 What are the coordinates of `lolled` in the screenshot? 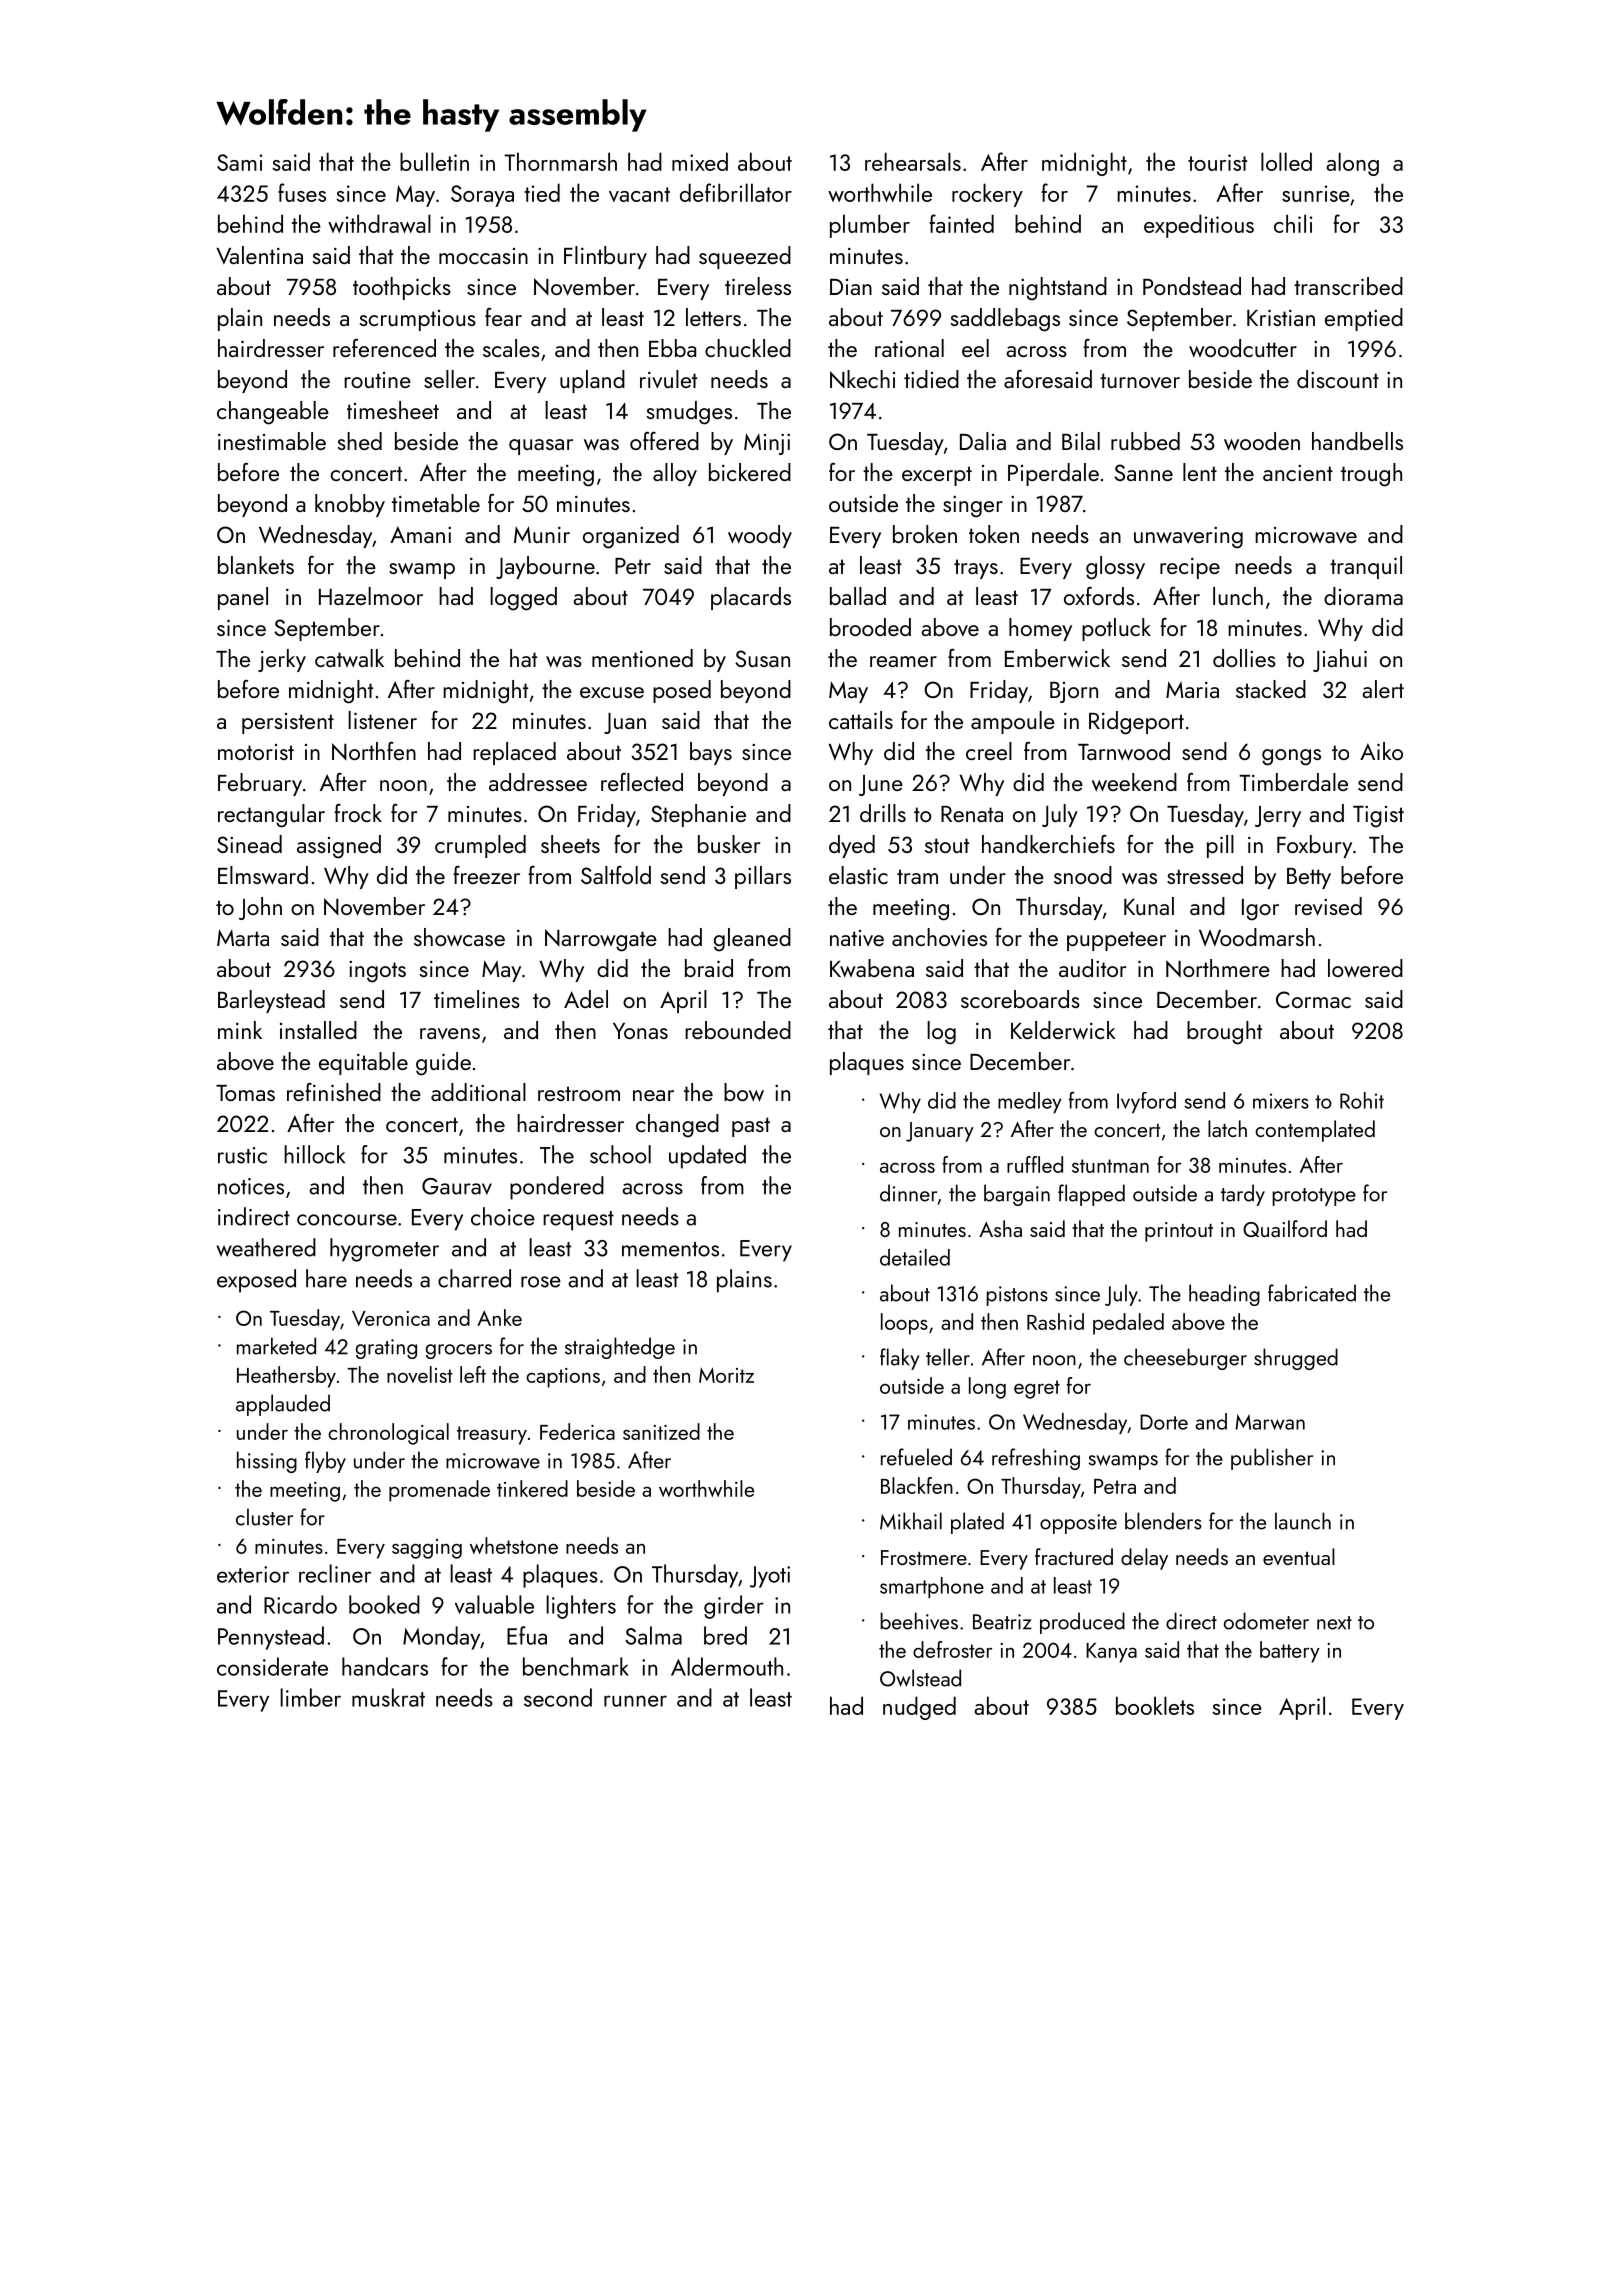 It's located at (1286, 161).
